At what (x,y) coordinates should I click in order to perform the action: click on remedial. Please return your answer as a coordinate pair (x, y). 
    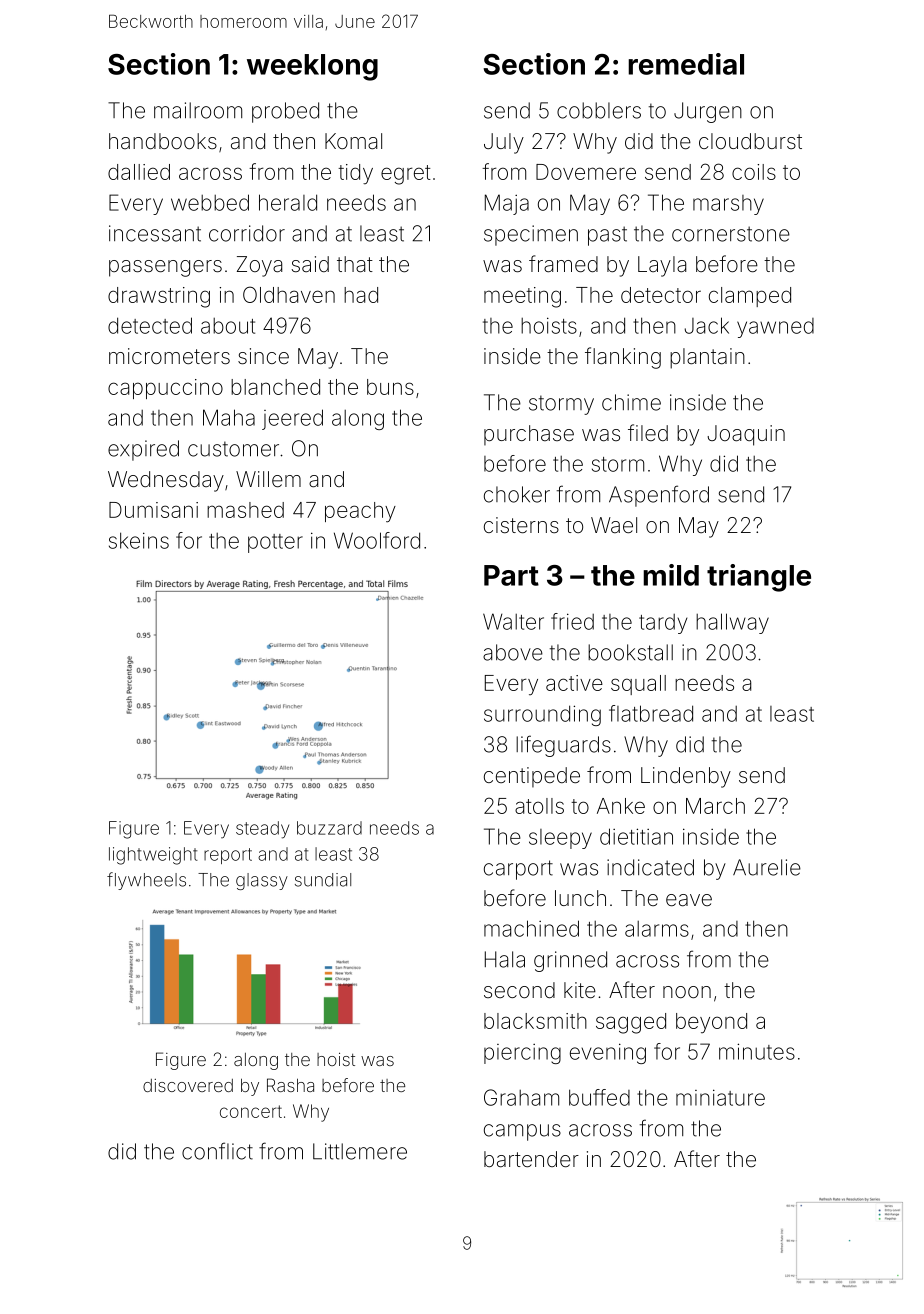
    Looking at the image, I should click on (686, 64).
